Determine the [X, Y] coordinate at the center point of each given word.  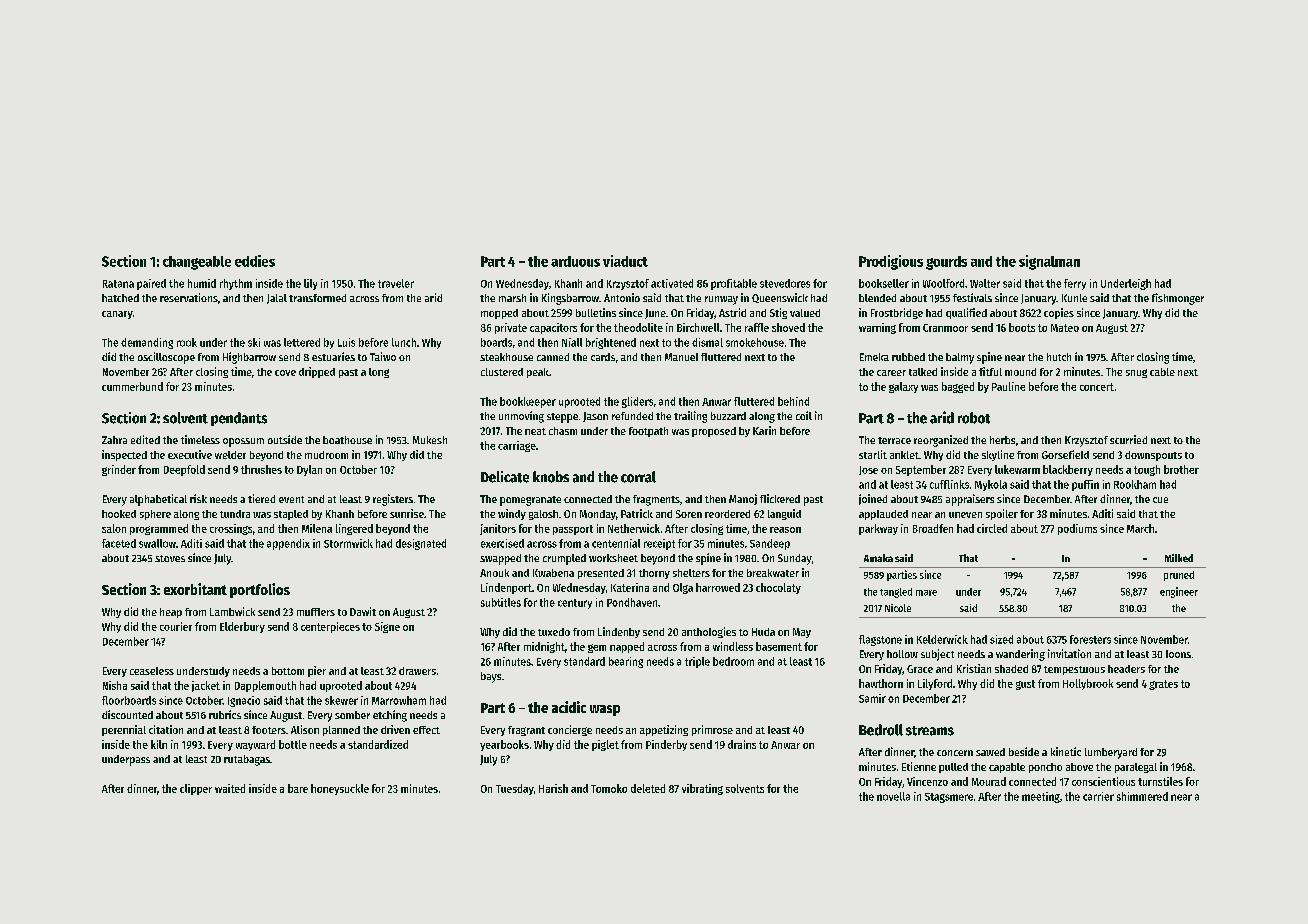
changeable [197, 263]
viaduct [625, 261]
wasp [605, 710]
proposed [714, 432]
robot [974, 418]
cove [285, 373]
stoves [170, 558]
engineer [1179, 592]
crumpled [564, 559]
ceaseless [152, 671]
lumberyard [1111, 753]
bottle [293, 744]
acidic [569, 707]
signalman [1049, 262]
